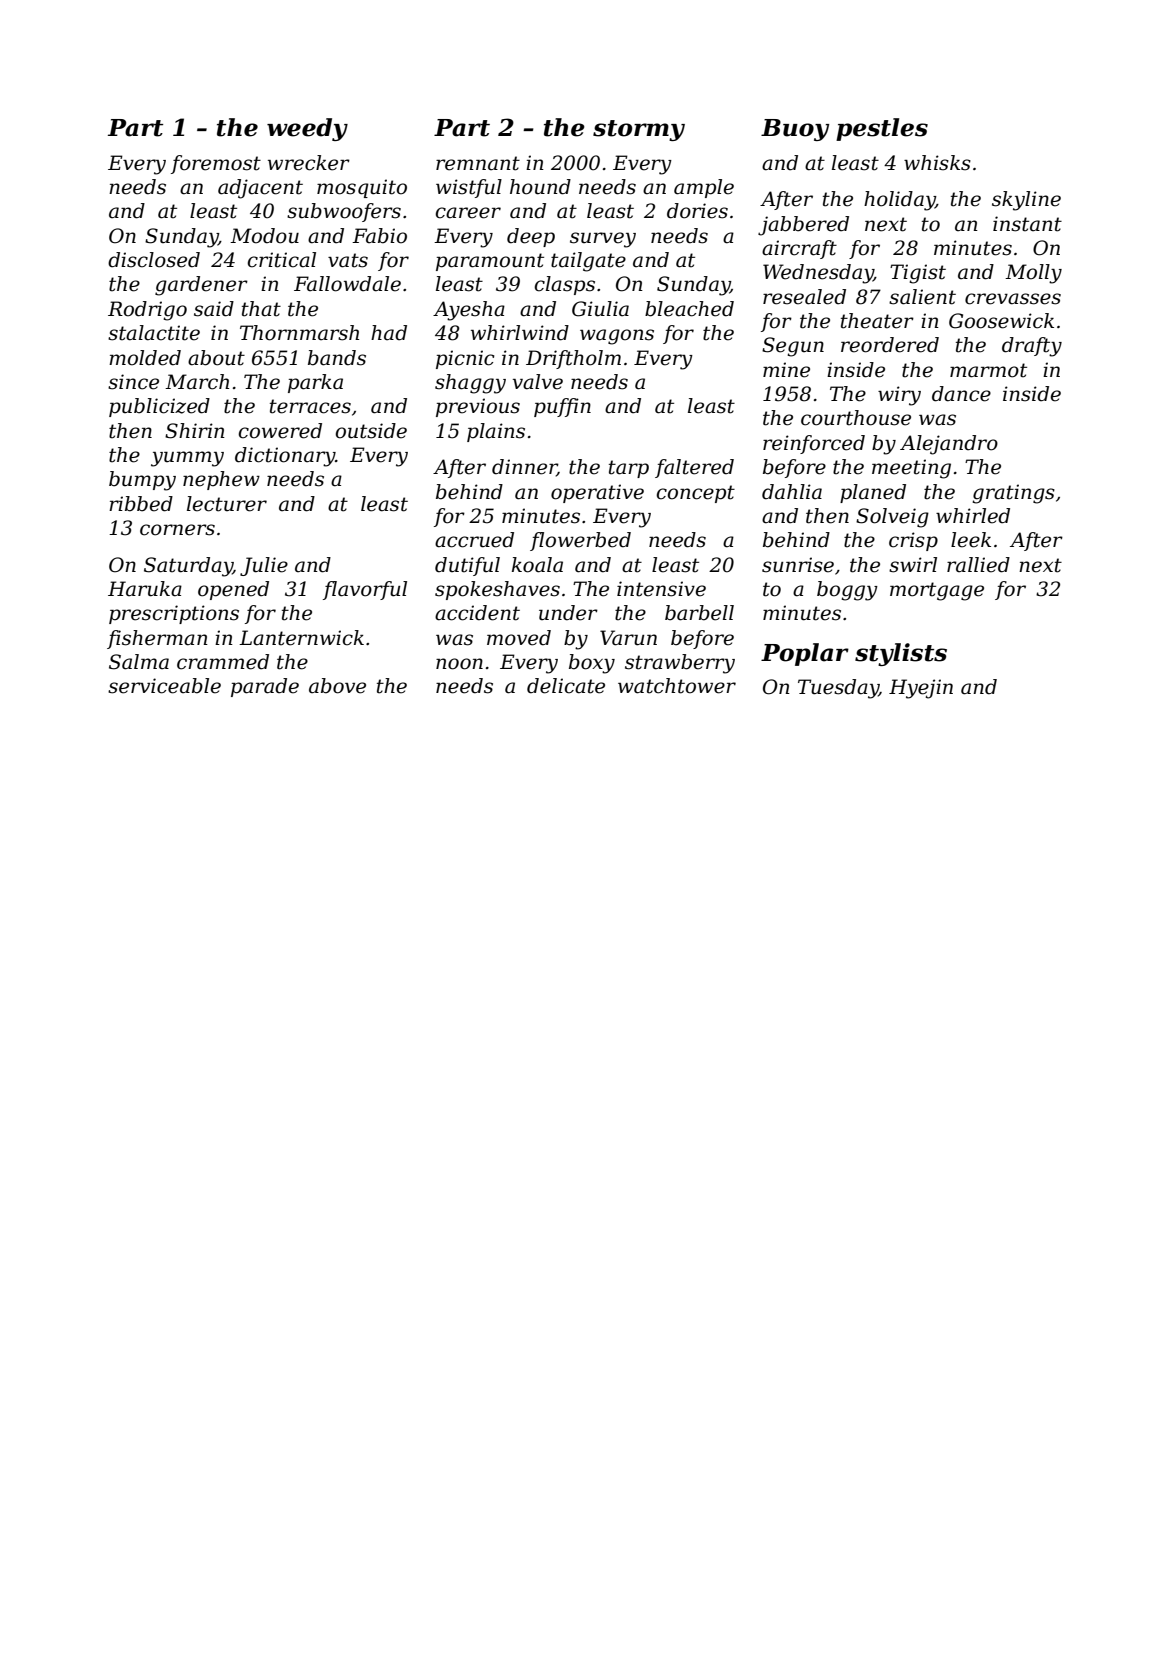 The height and width of the page is (1654, 1170). Describe the element at coordinates (1013, 299) in the page. I see `crevasses` at that location.
